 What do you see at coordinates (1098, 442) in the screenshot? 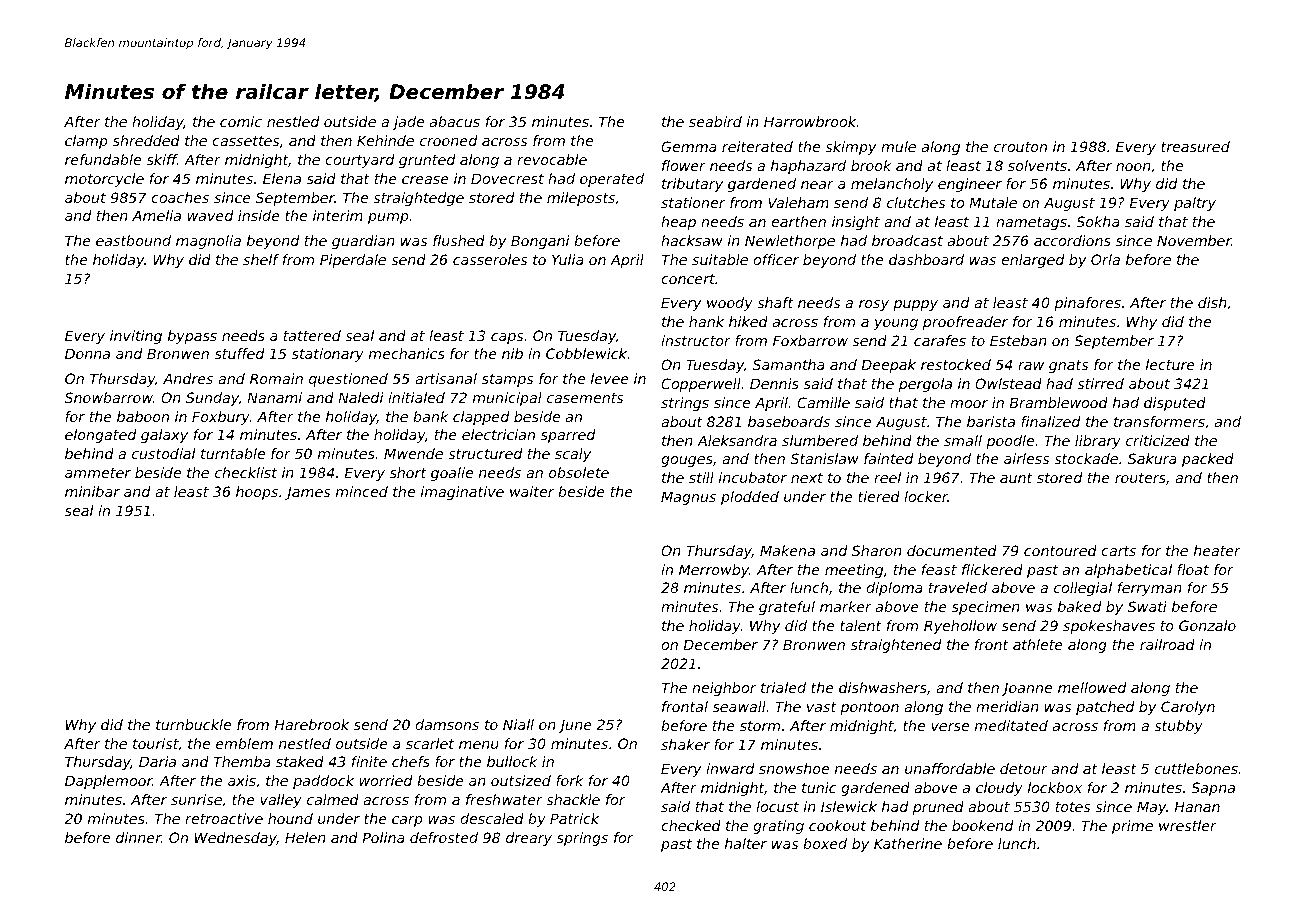
I see `library` at bounding box center [1098, 442].
